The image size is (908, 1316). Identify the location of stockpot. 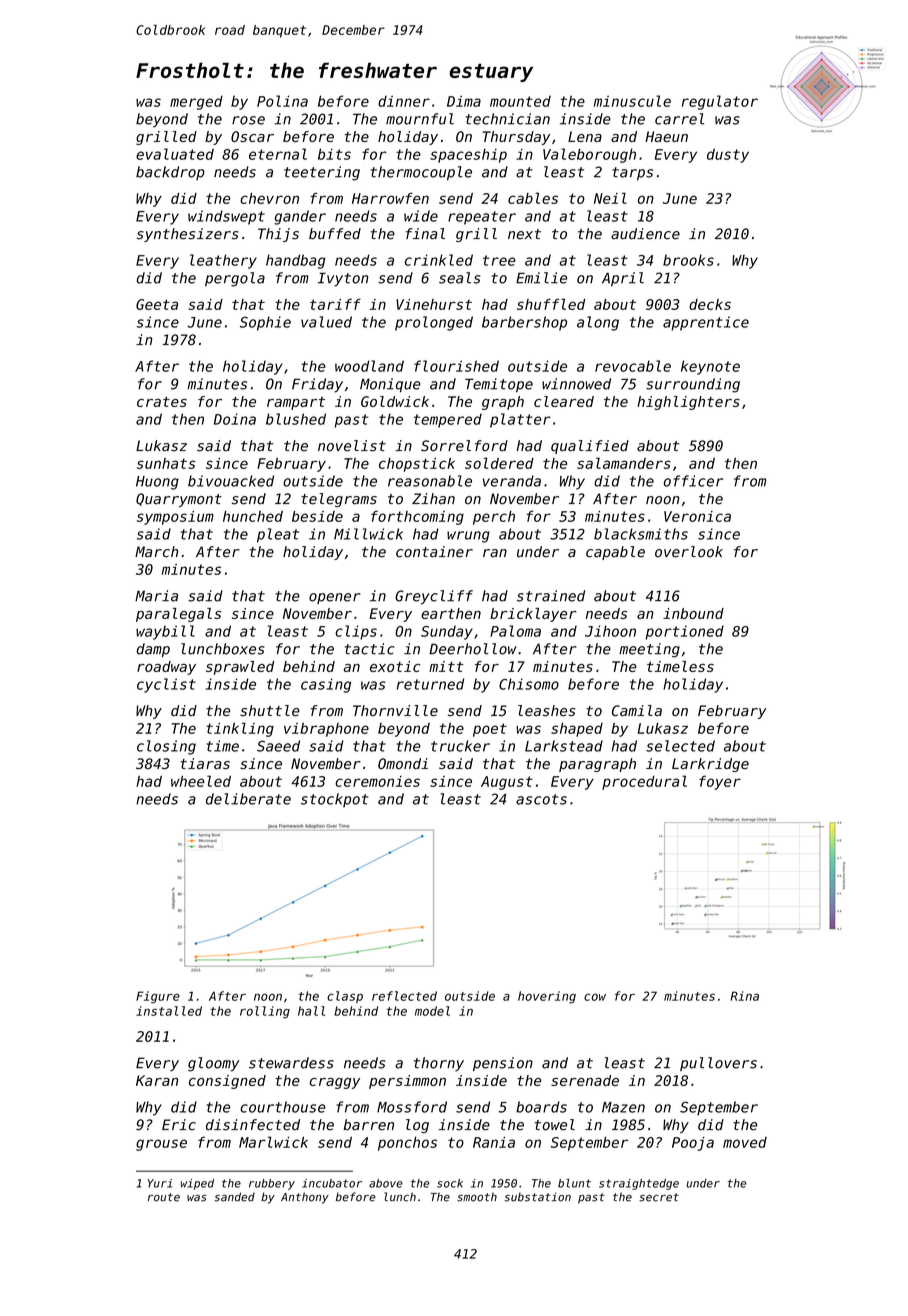
(334, 800).
